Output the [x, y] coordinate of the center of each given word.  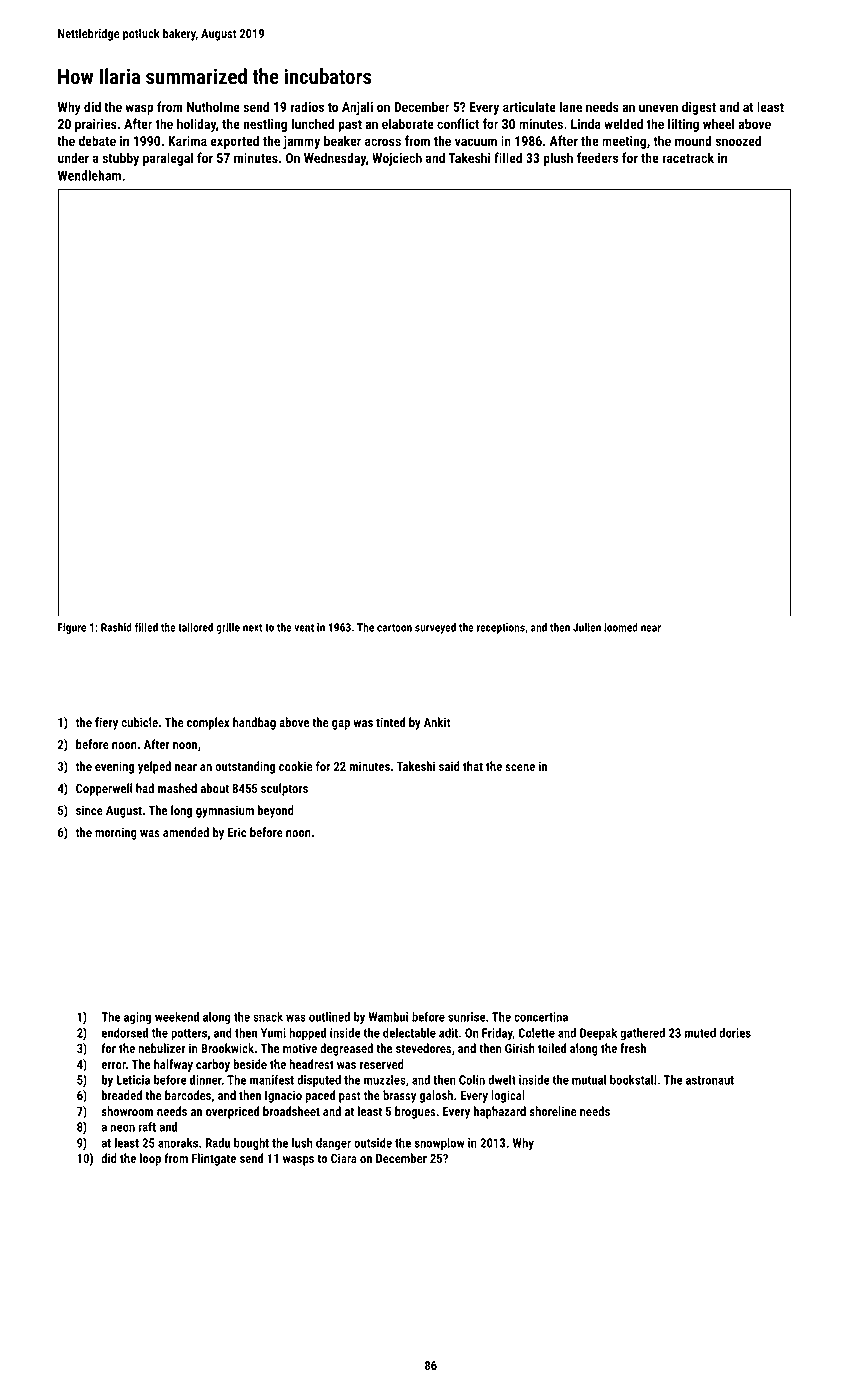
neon [122, 1128]
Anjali [357, 108]
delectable [409, 1033]
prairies [96, 125]
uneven [658, 108]
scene [520, 767]
